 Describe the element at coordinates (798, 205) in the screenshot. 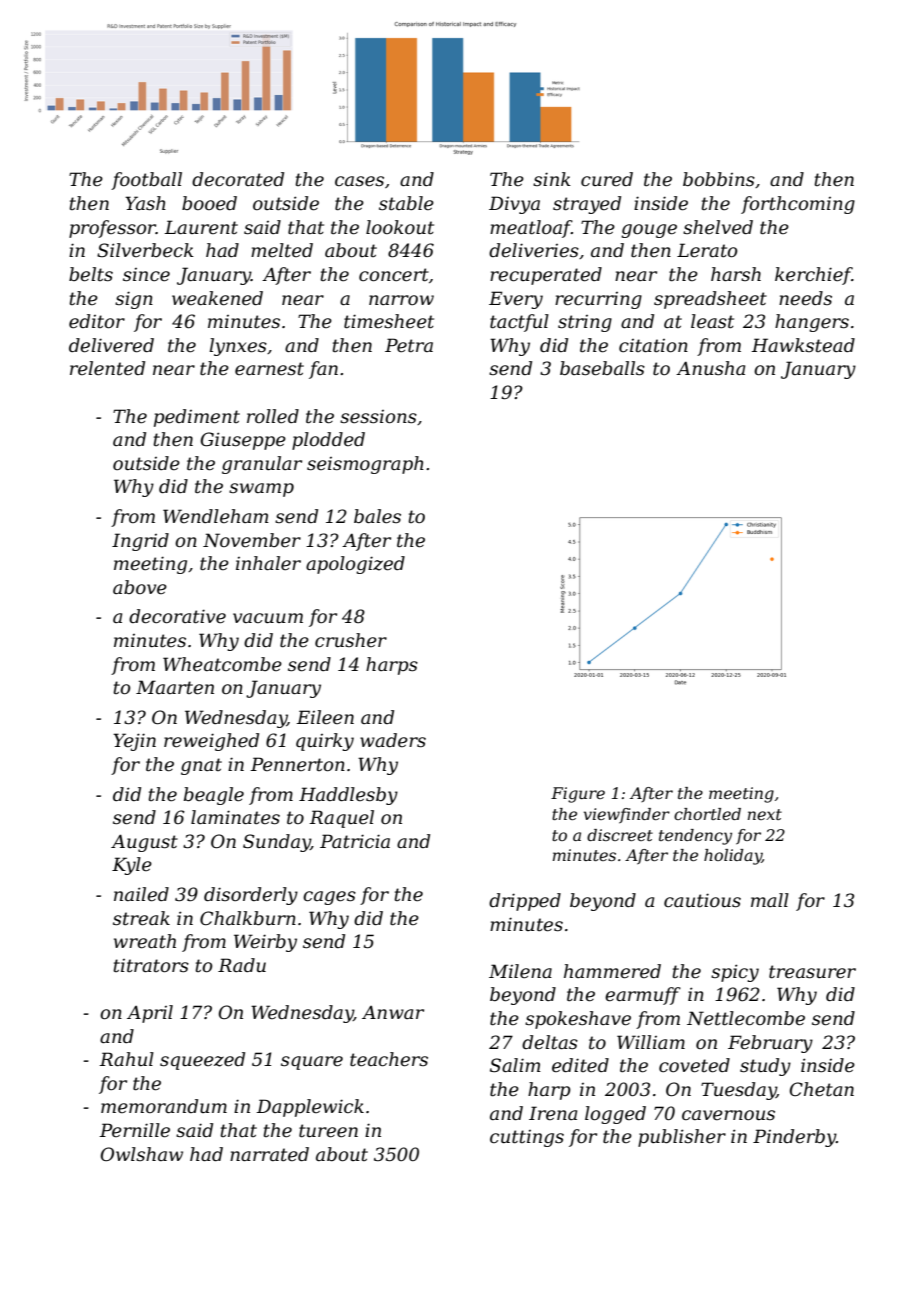

I see `forthcoming` at that location.
